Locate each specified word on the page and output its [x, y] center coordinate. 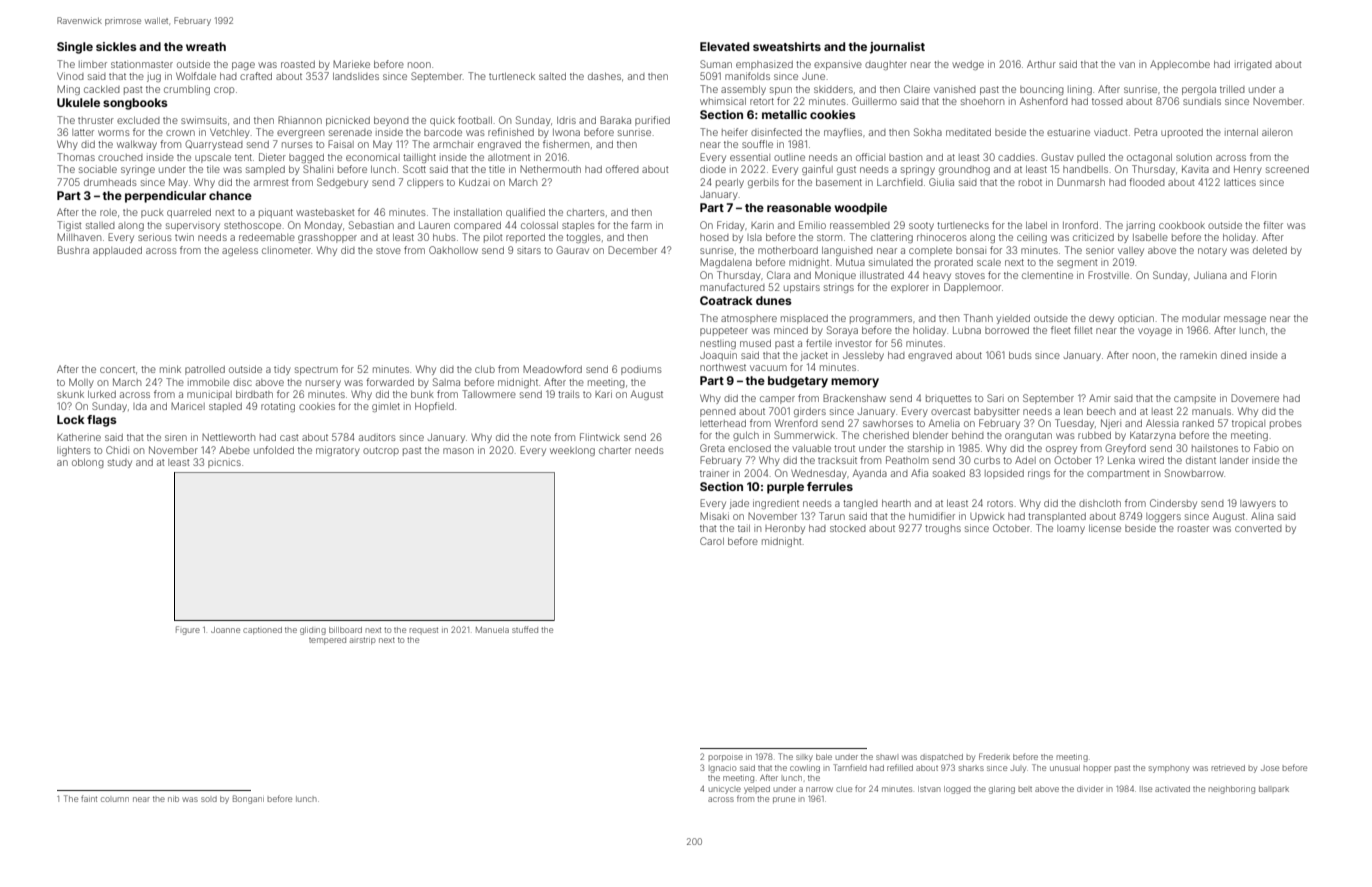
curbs [987, 460]
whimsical [723, 101]
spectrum [316, 370]
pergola [1199, 90]
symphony [1169, 769]
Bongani [248, 799]
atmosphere [749, 319]
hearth [896, 503]
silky [804, 758]
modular [1201, 318]
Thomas [76, 157]
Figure [188, 630]
